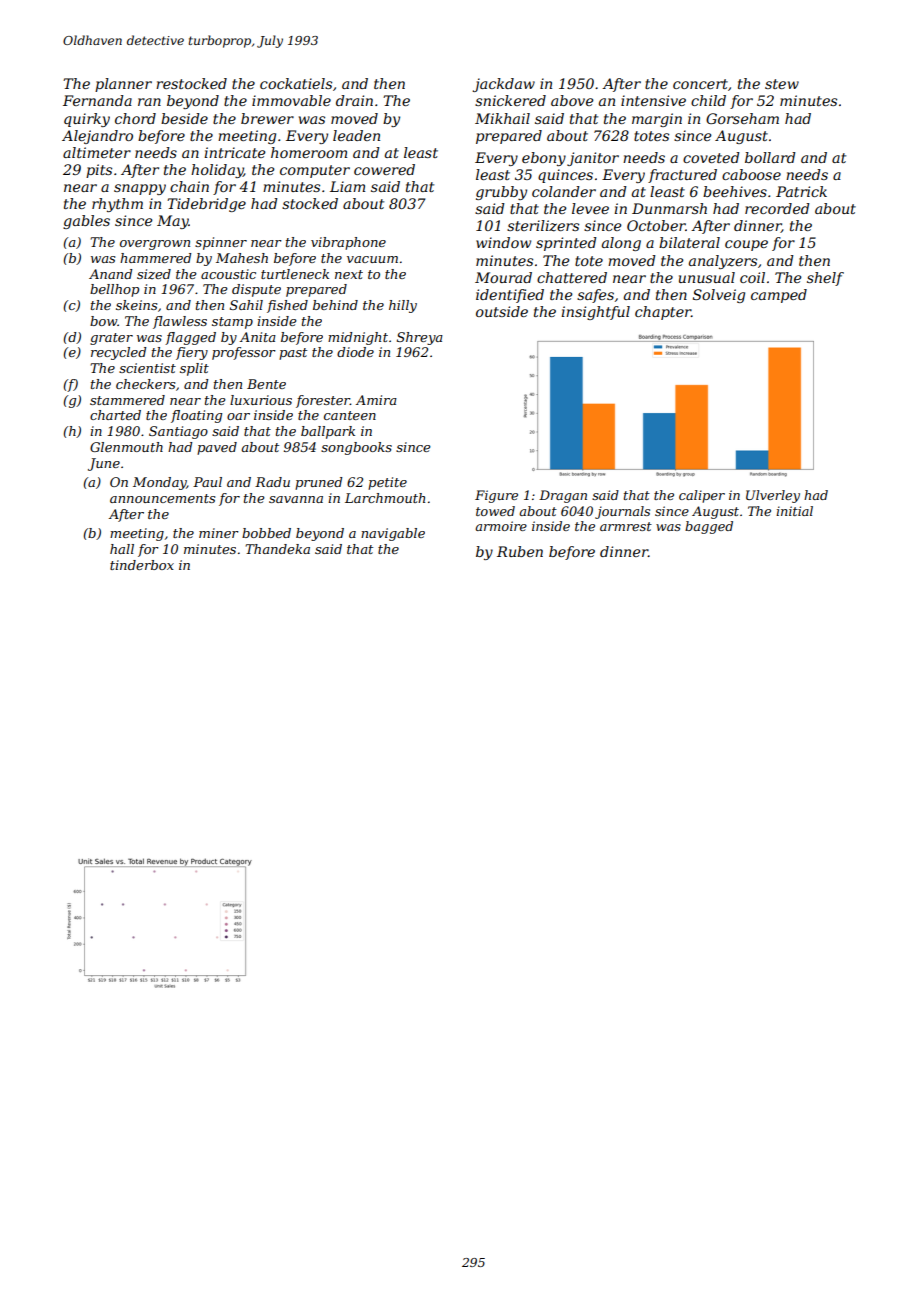 The height and width of the screenshot is (1308, 924). Describe the element at coordinates (782, 84) in the screenshot. I see `stew` at that location.
